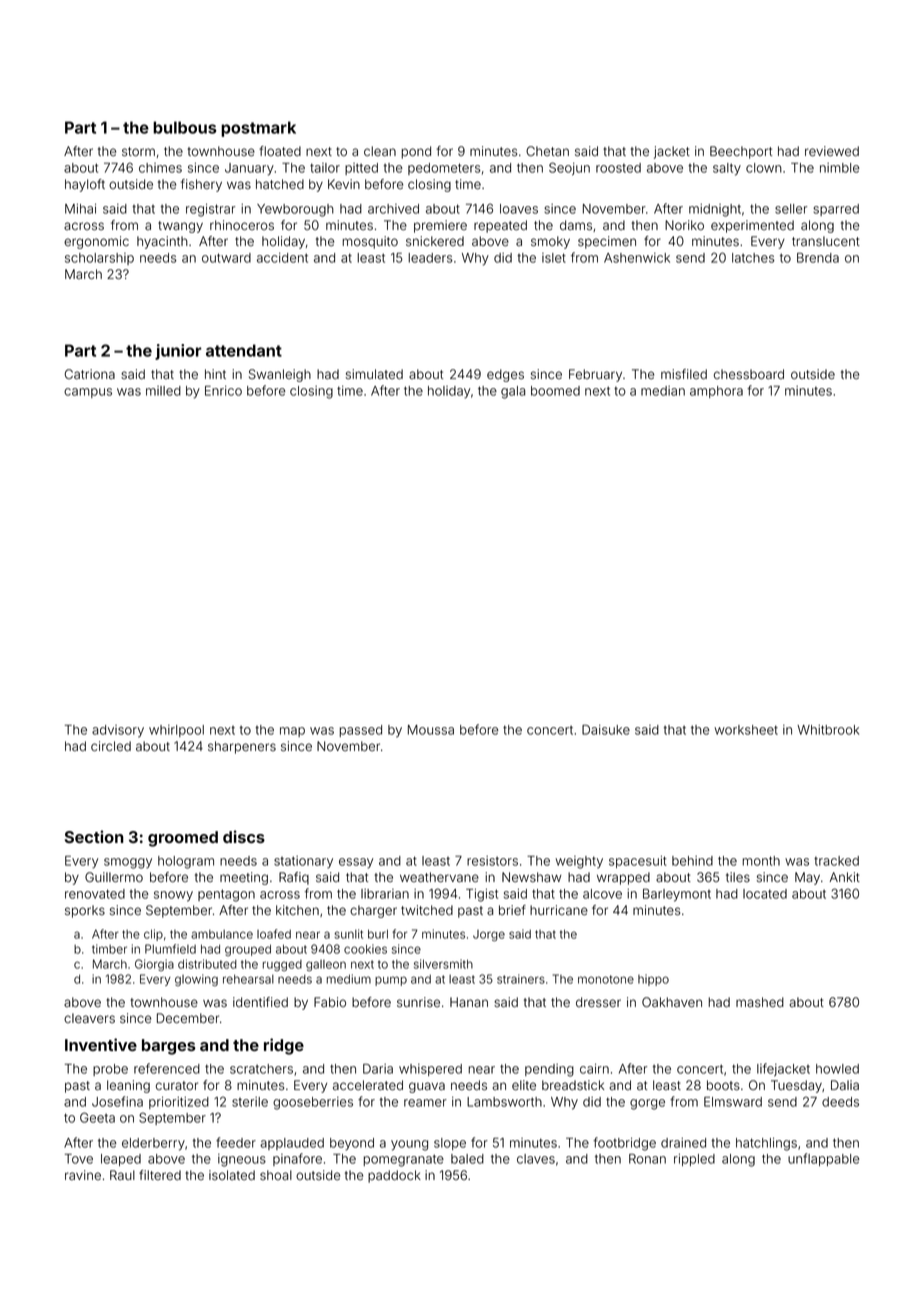 Image resolution: width=924 pixels, height=1308 pixels. I want to click on postmark, so click(258, 129).
